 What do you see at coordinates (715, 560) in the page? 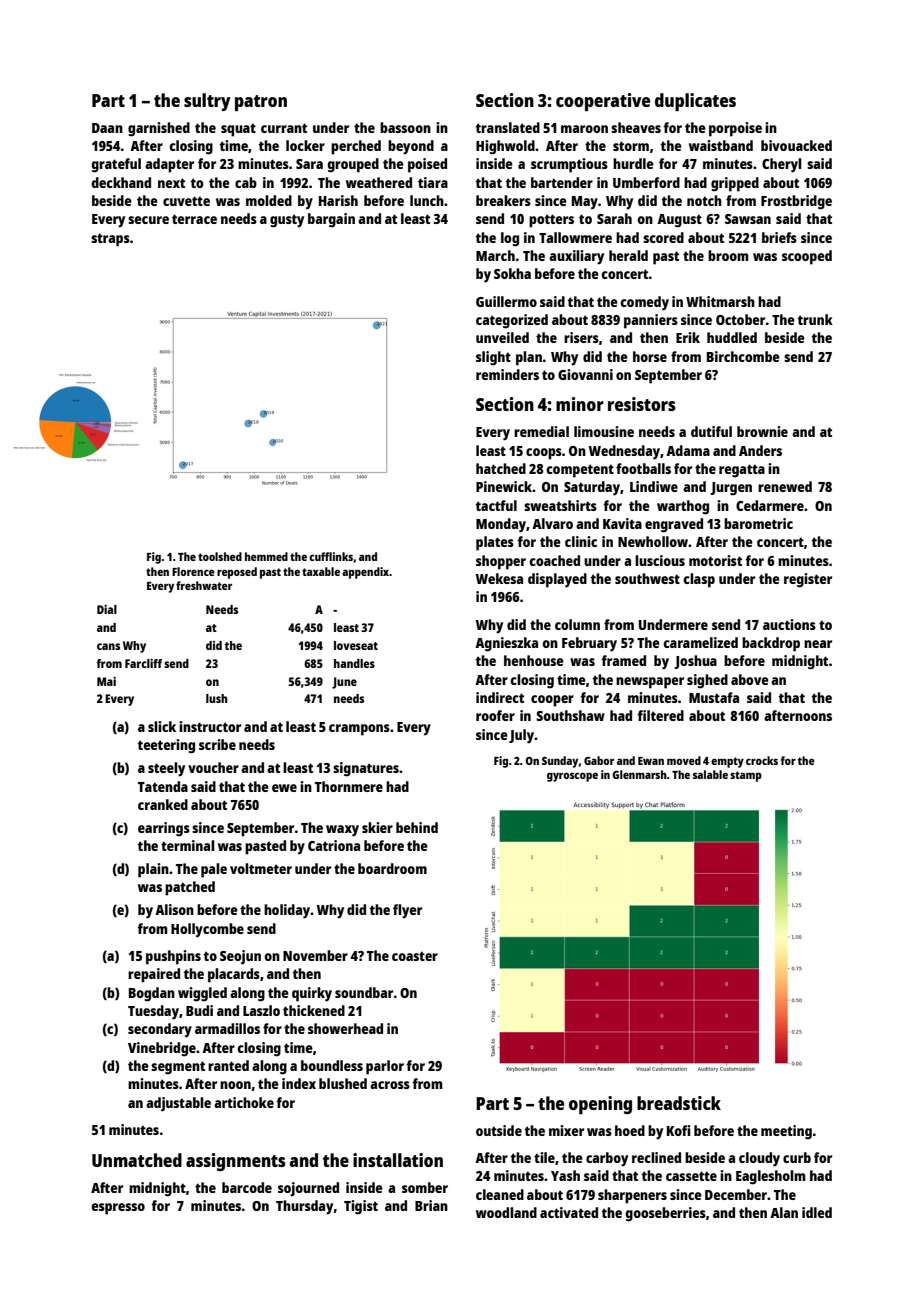
I see `motorist` at bounding box center [715, 560].
